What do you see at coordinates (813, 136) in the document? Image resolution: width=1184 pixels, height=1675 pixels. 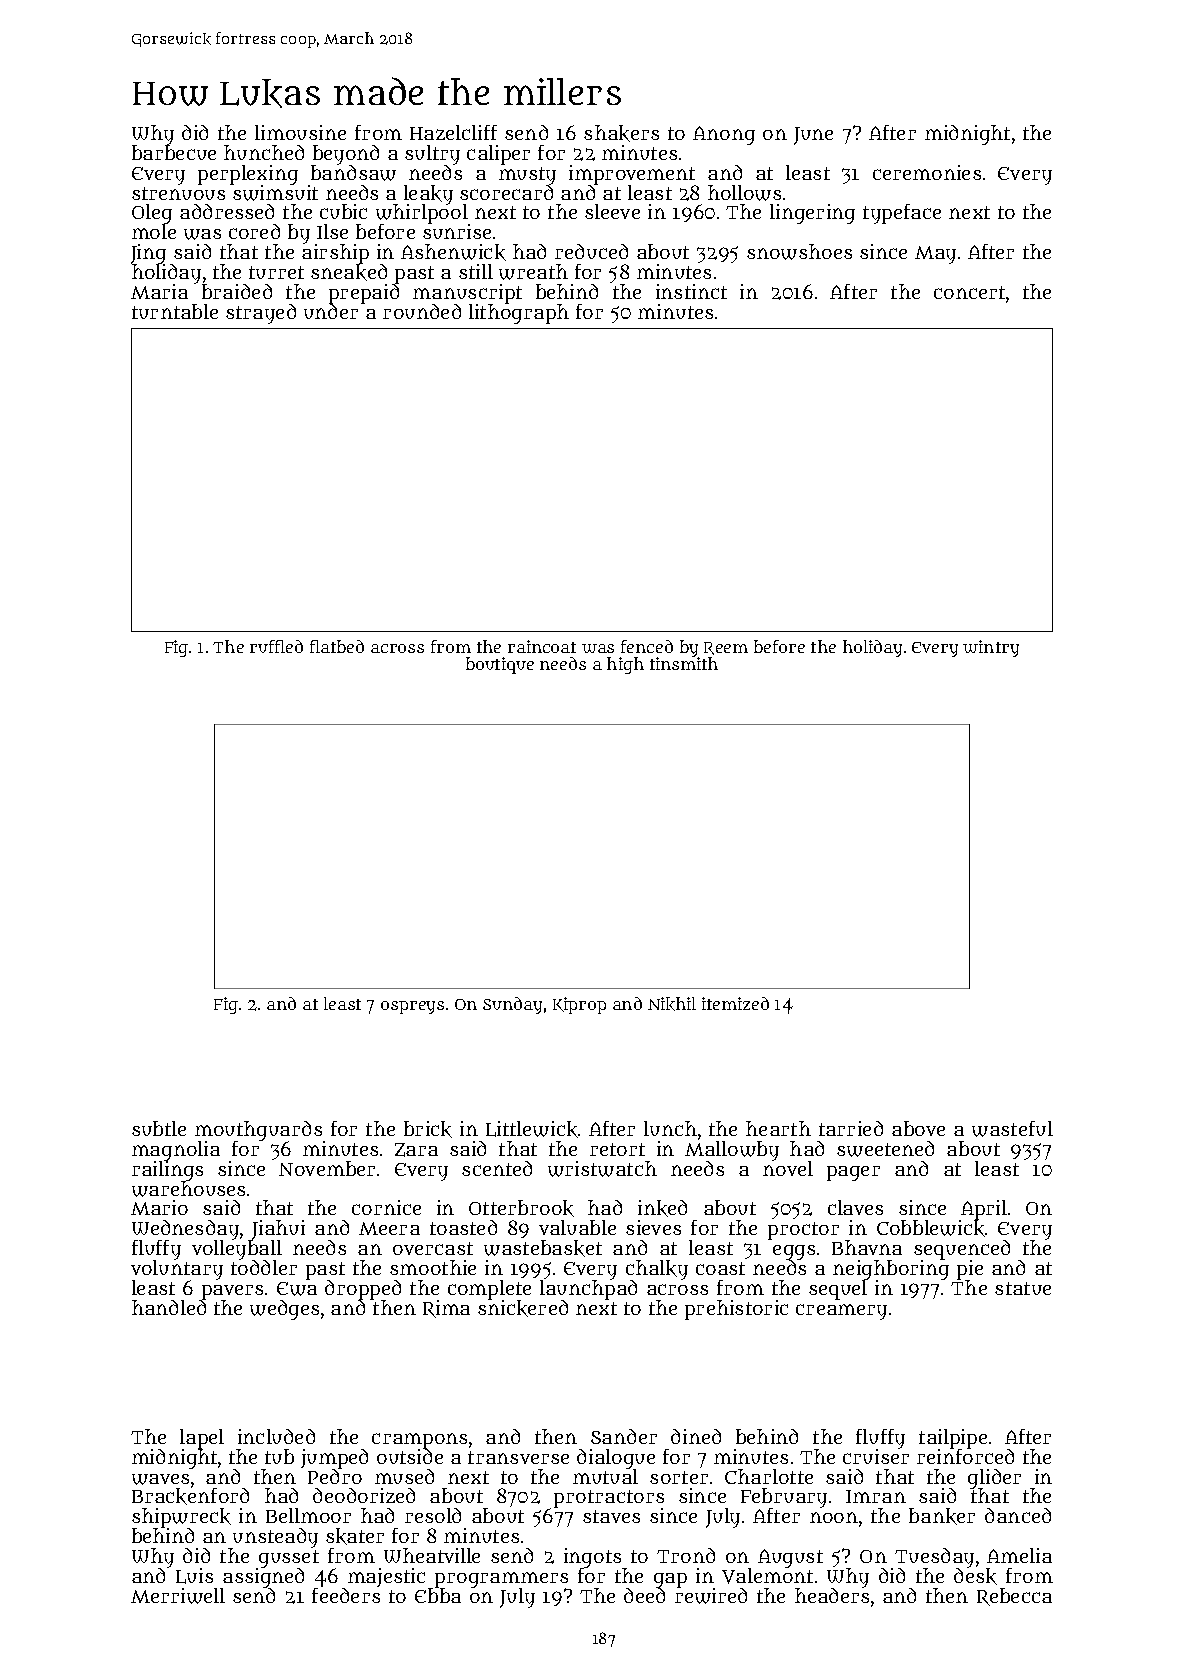 I see `June` at bounding box center [813, 136].
